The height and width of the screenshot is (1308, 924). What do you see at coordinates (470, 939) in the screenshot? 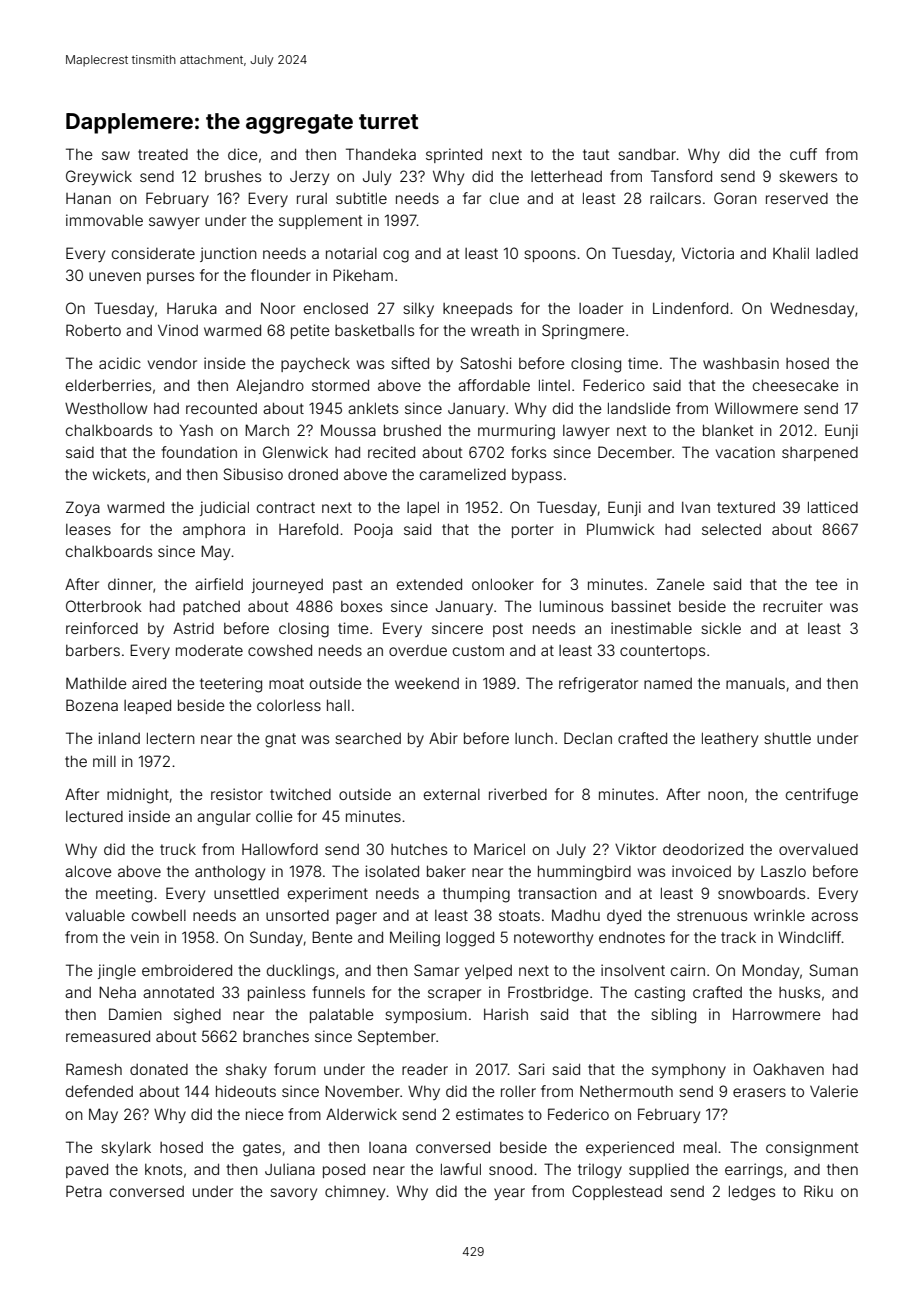
I see `logged` at bounding box center [470, 939].
